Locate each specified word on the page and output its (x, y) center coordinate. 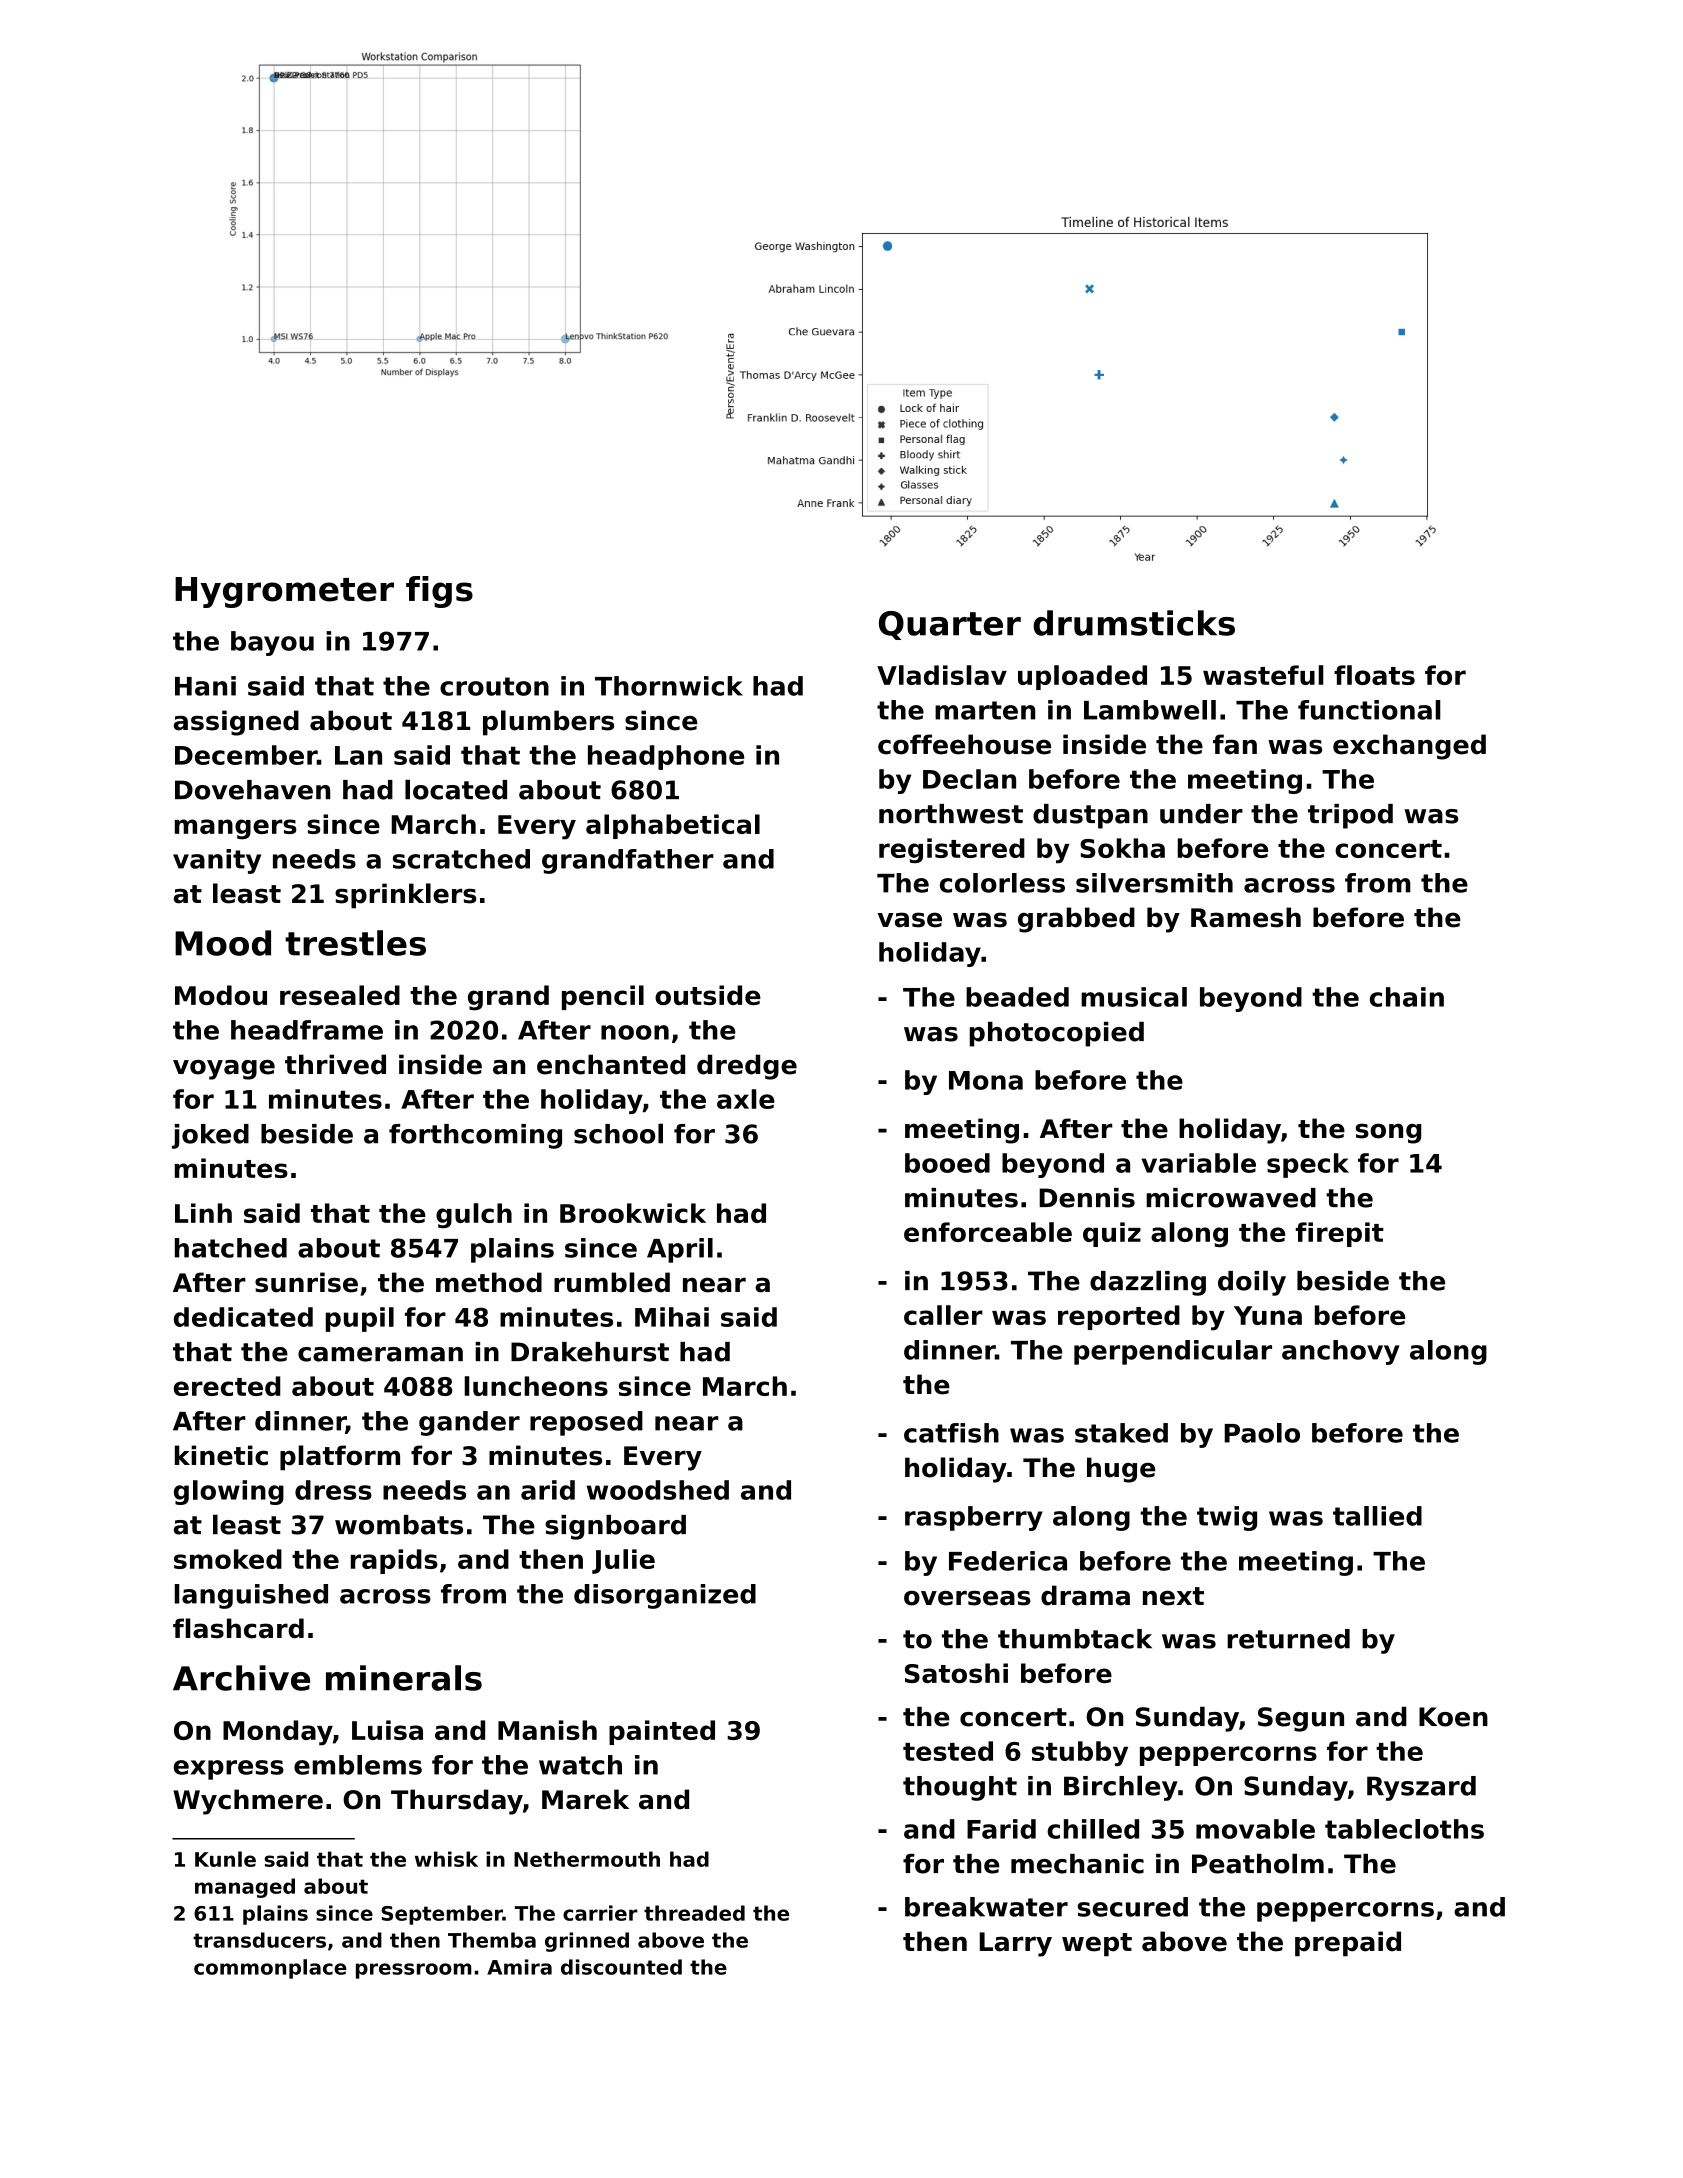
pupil (360, 1319)
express (229, 1770)
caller (943, 1315)
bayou (272, 643)
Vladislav (942, 675)
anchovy (1341, 1352)
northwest (951, 814)
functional (1369, 710)
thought (960, 1788)
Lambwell (1150, 710)
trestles (355, 943)
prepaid (1348, 1943)
